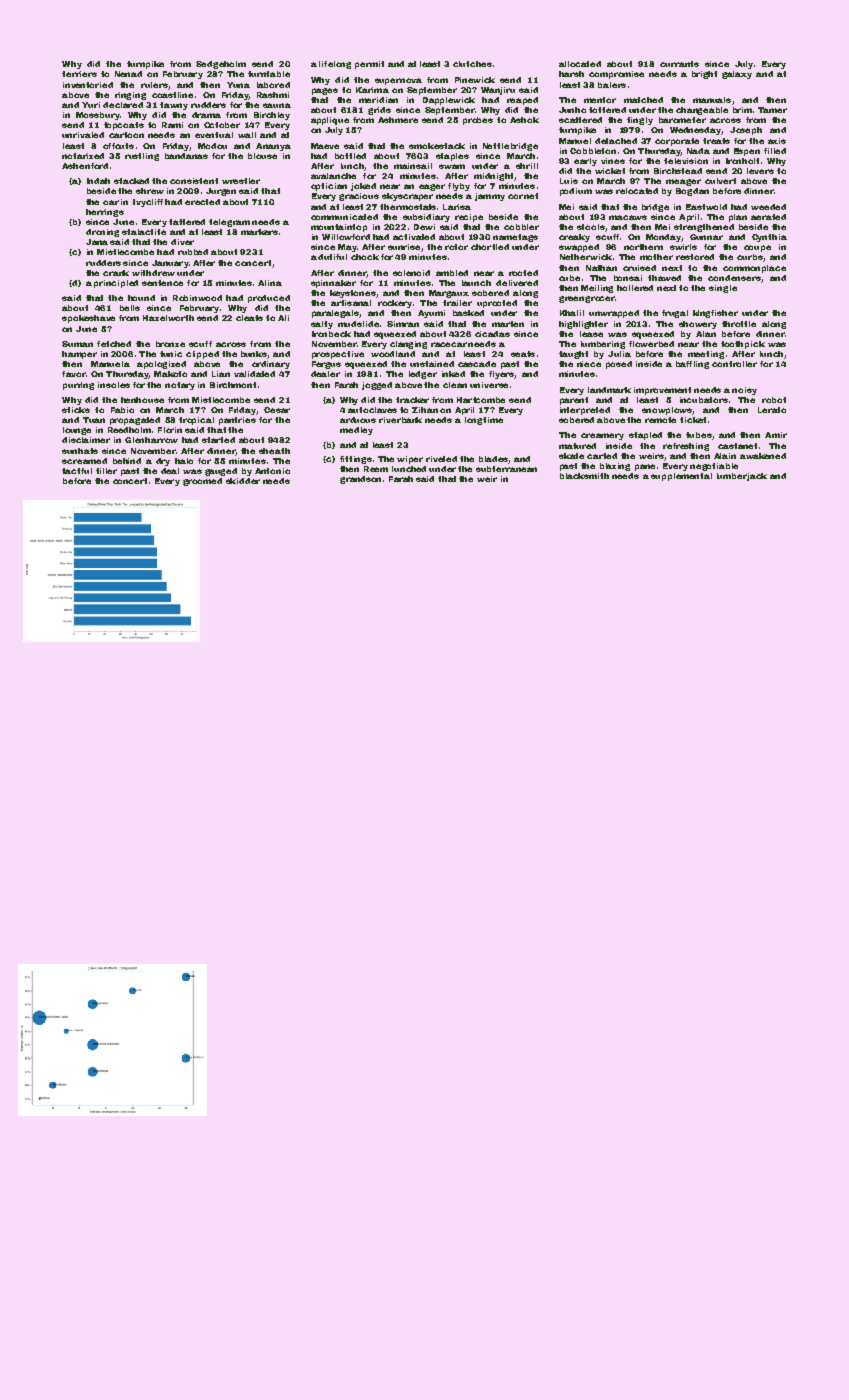 This page has height=1400, width=849. What do you see at coordinates (760, 171) in the page?
I see `levers` at bounding box center [760, 171].
